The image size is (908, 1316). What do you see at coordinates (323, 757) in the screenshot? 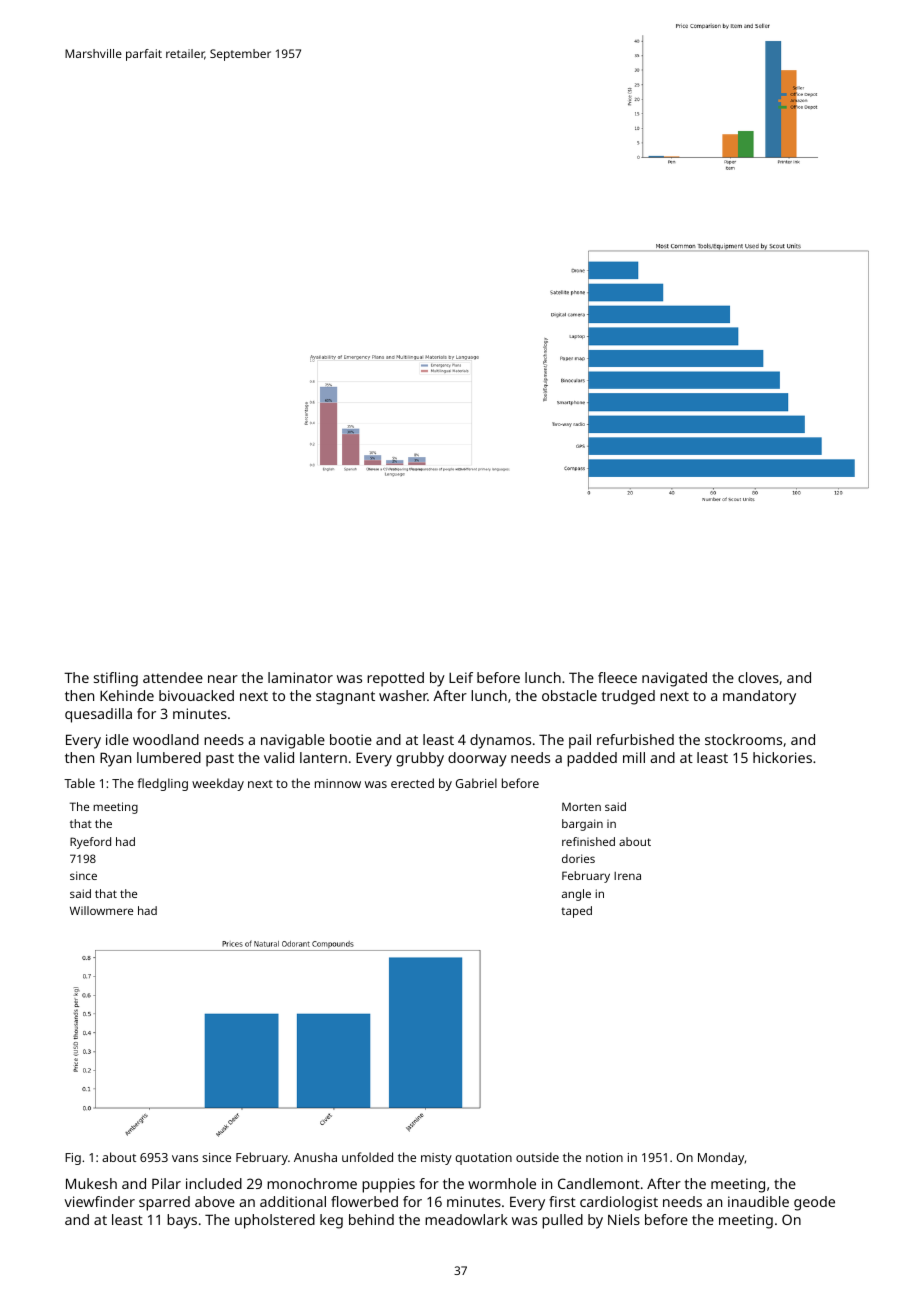
I see `lantern` at bounding box center [323, 757].
